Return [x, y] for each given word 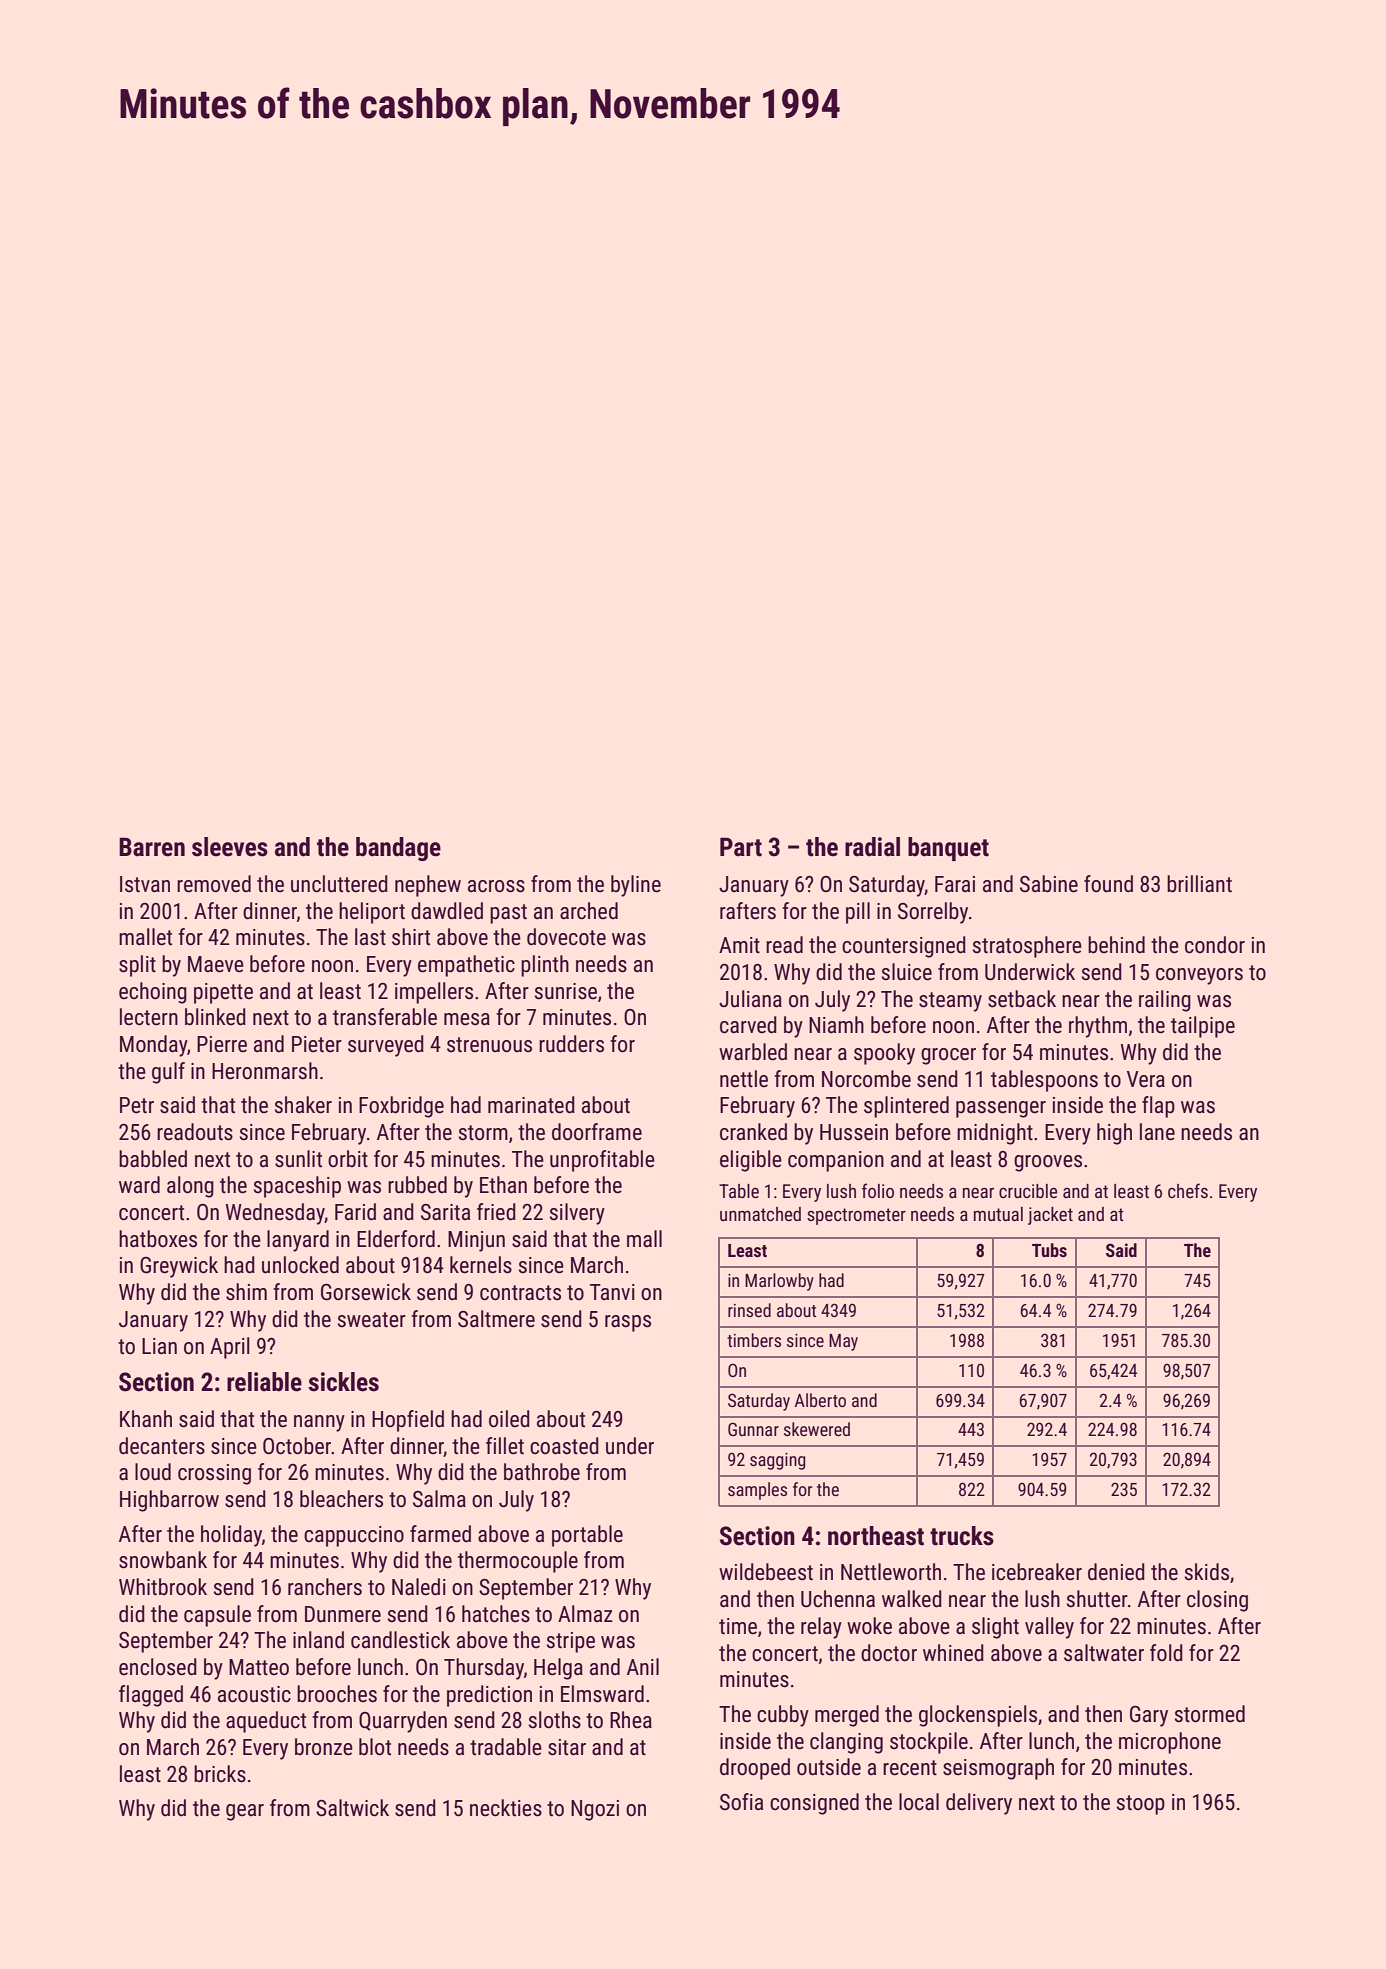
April [230, 1348]
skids [1207, 1572]
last [370, 937]
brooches [337, 1694]
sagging [777, 1461]
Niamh [836, 1024]
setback [1022, 999]
